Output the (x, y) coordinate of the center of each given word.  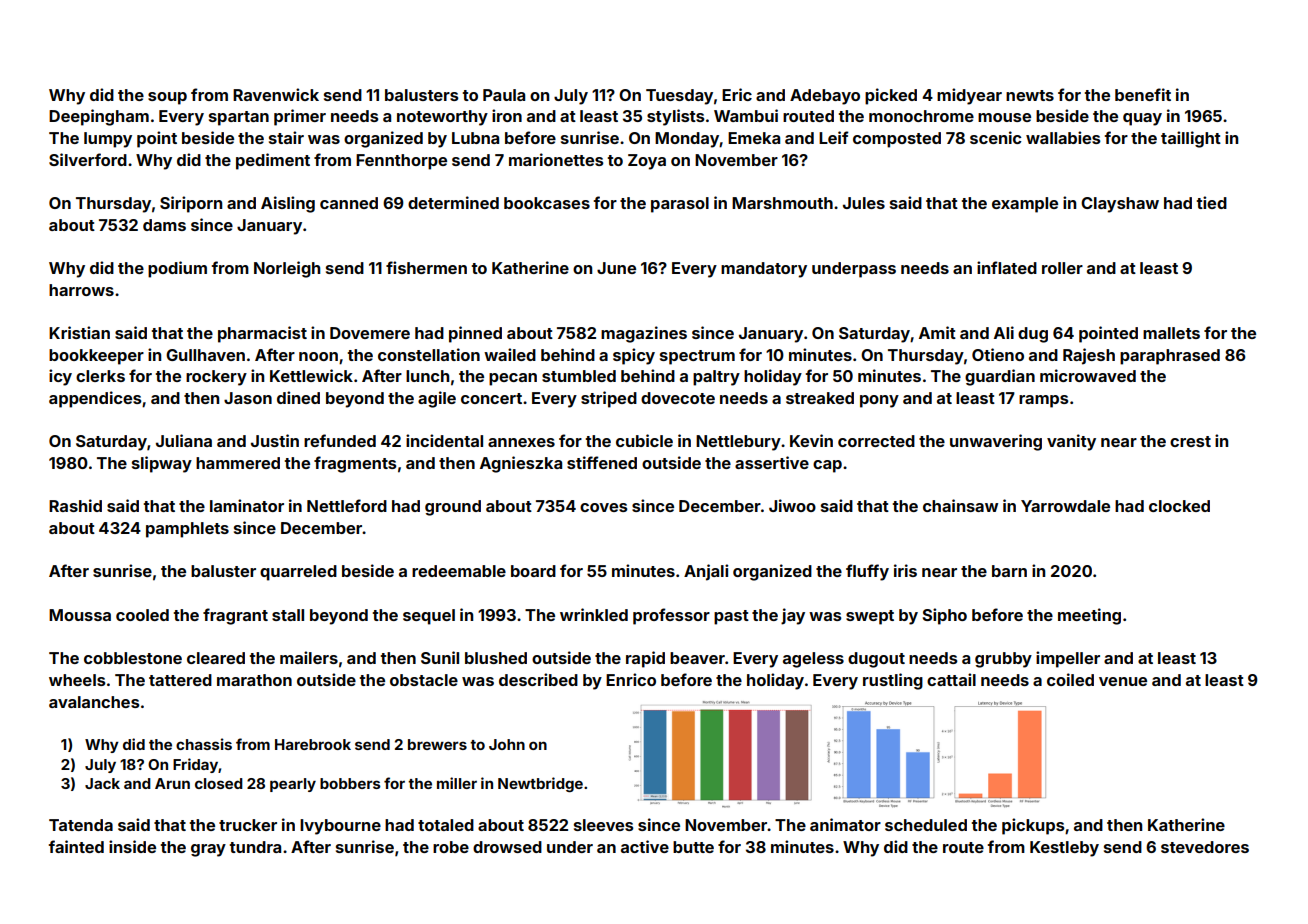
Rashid (75, 505)
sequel (429, 617)
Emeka (754, 138)
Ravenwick (276, 94)
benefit (1143, 94)
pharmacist (262, 334)
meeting (1089, 616)
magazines (644, 334)
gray (208, 850)
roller (1062, 268)
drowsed (507, 847)
